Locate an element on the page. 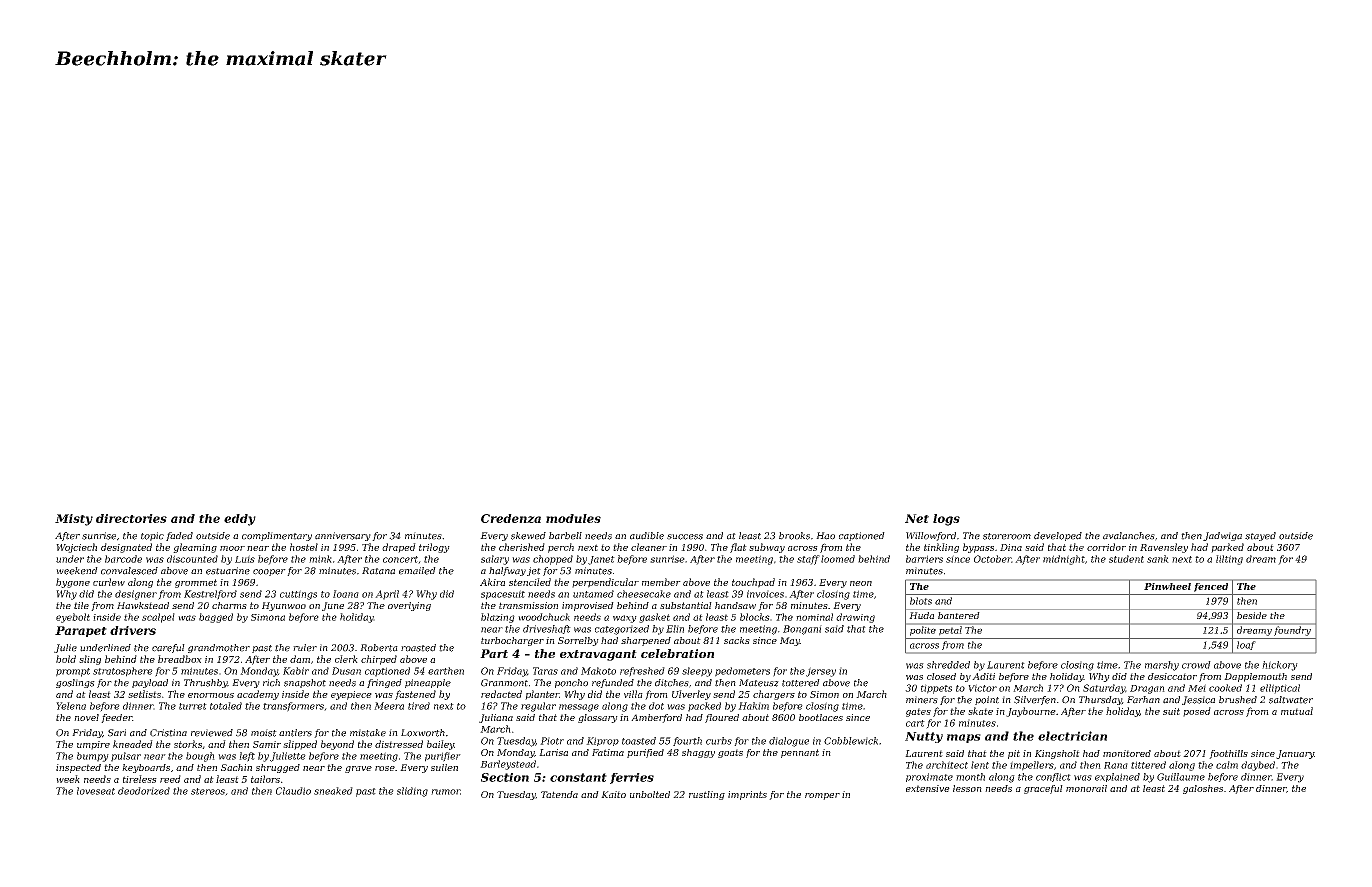  stratosphere is located at coordinates (123, 672).
